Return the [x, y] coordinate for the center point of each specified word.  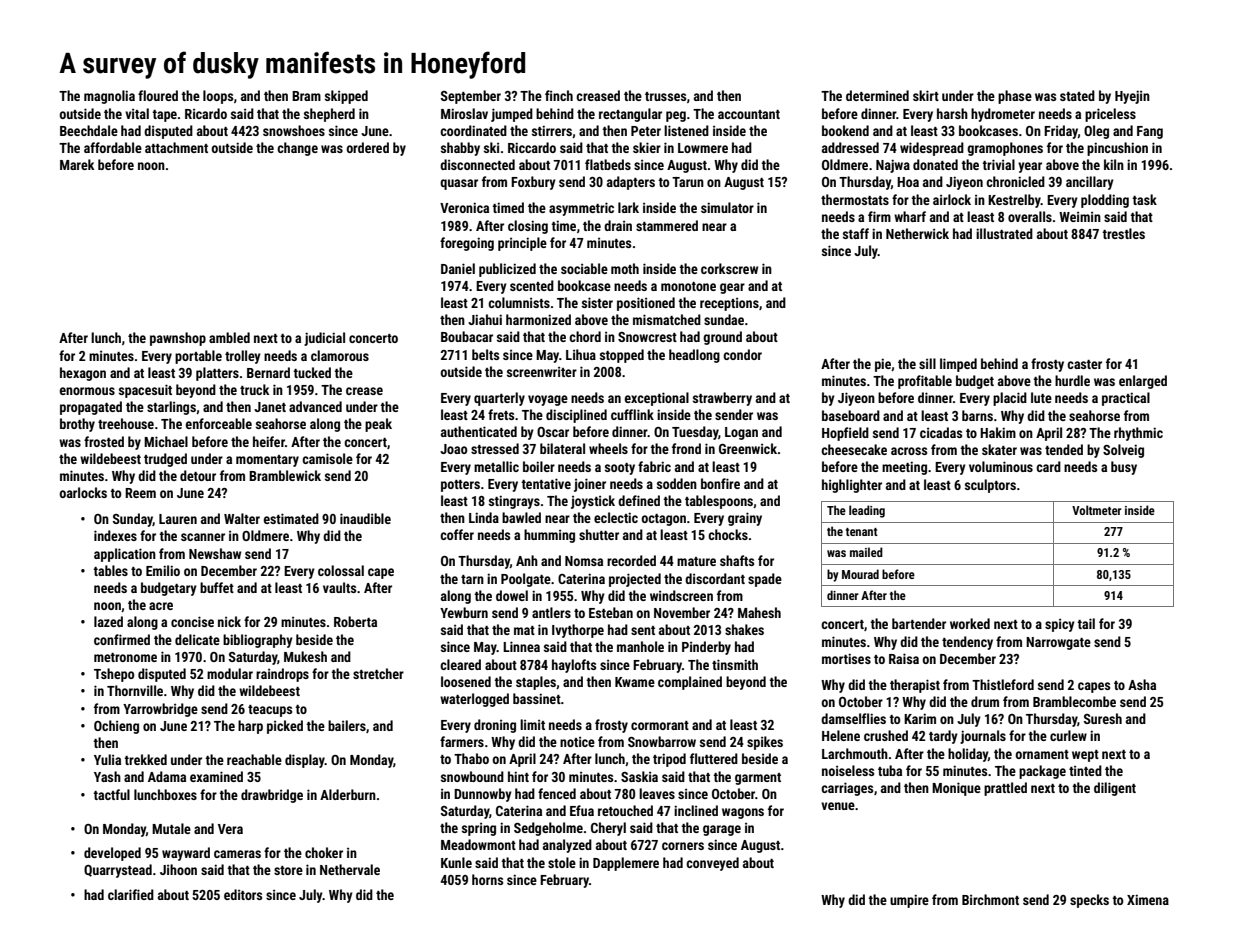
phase [1015, 97]
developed [112, 854]
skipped [346, 97]
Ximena [1148, 899]
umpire [909, 901]
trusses [665, 96]
